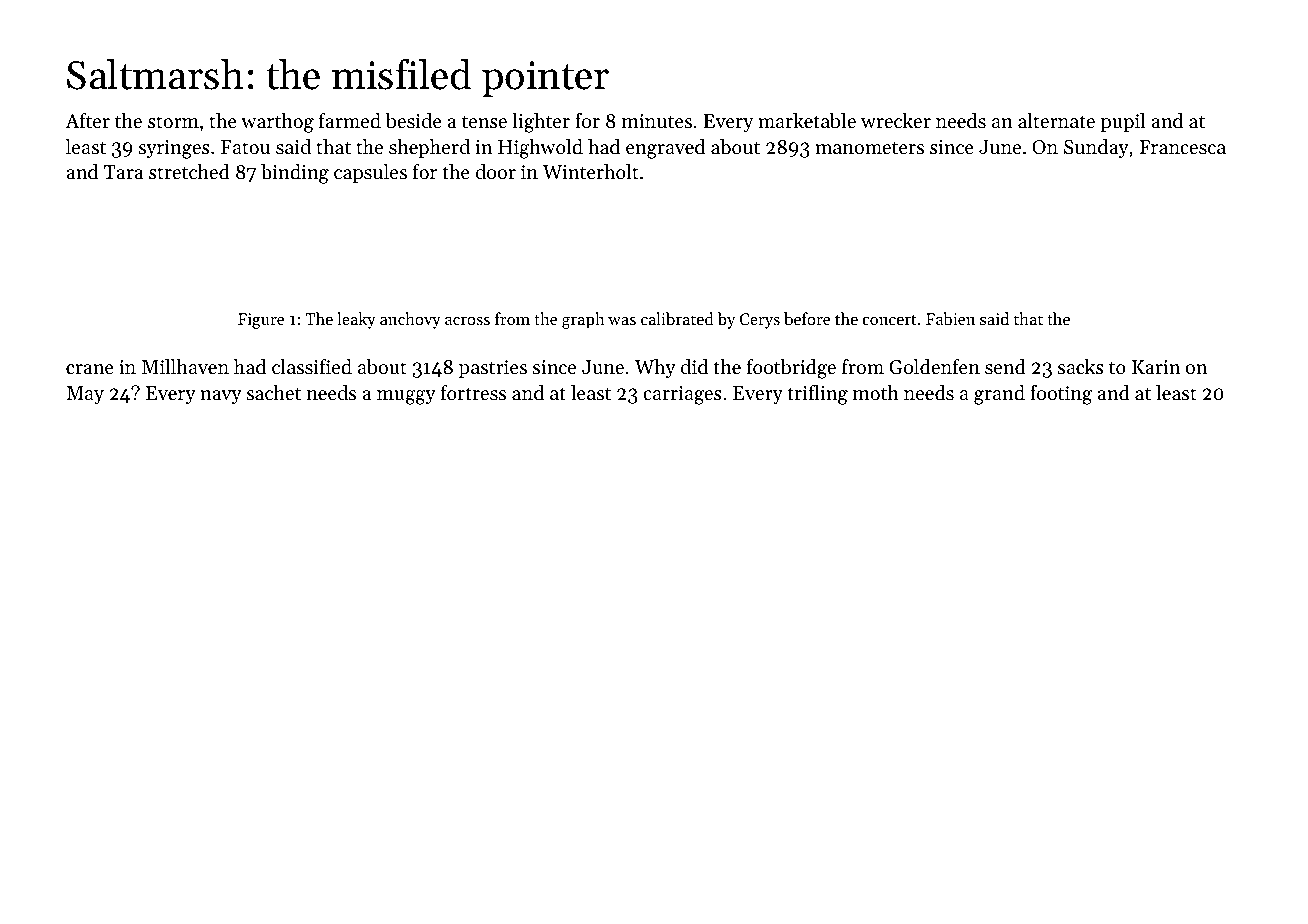 Image resolution: width=1308 pixels, height=924 pixels. I want to click on After, so click(87, 121).
